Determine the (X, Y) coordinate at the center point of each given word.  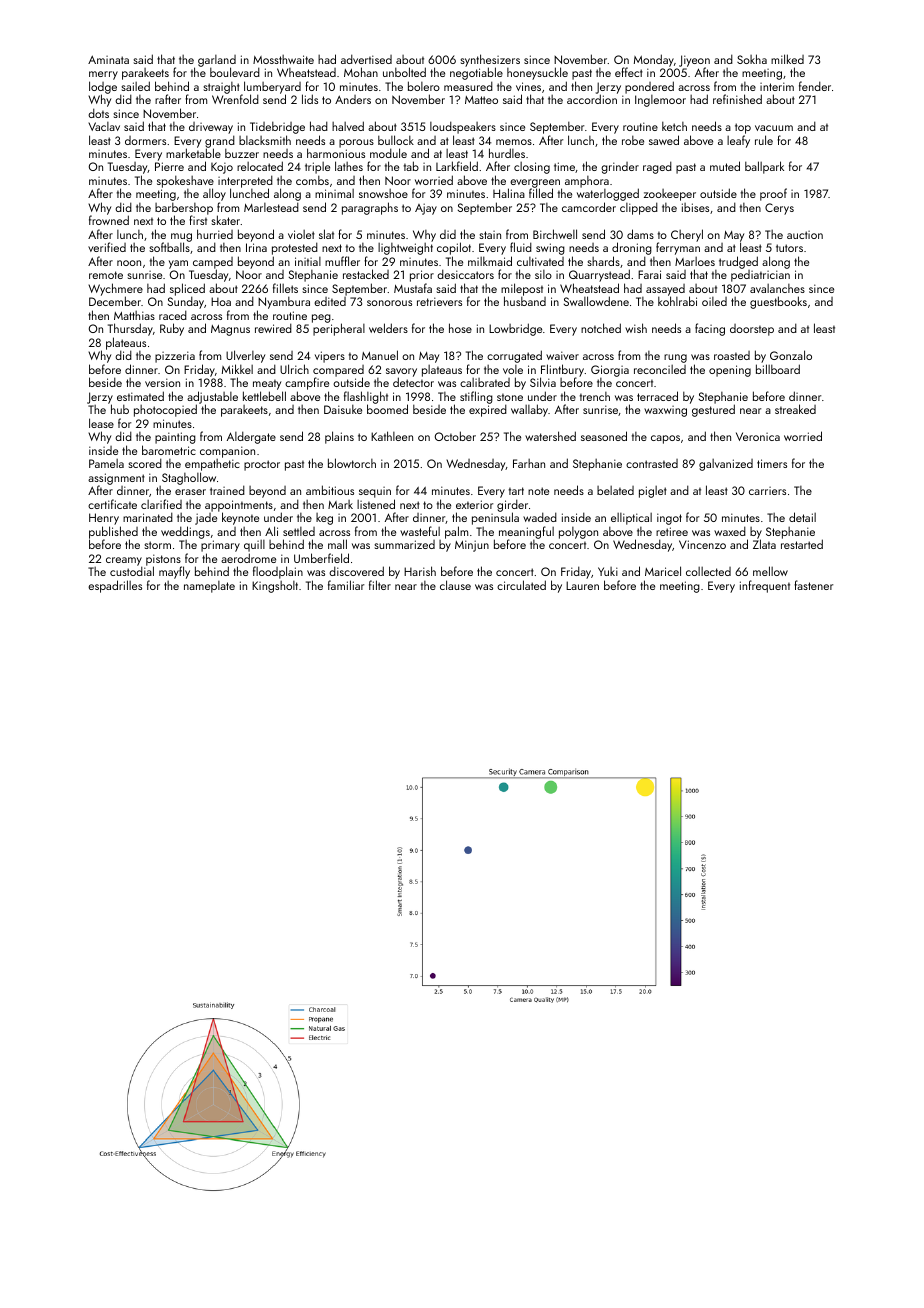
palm (456, 532)
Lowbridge (515, 329)
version (162, 382)
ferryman (678, 249)
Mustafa (413, 288)
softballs (169, 247)
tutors (789, 248)
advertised (366, 59)
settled (299, 531)
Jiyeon (694, 61)
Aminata (108, 59)
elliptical (631, 519)
